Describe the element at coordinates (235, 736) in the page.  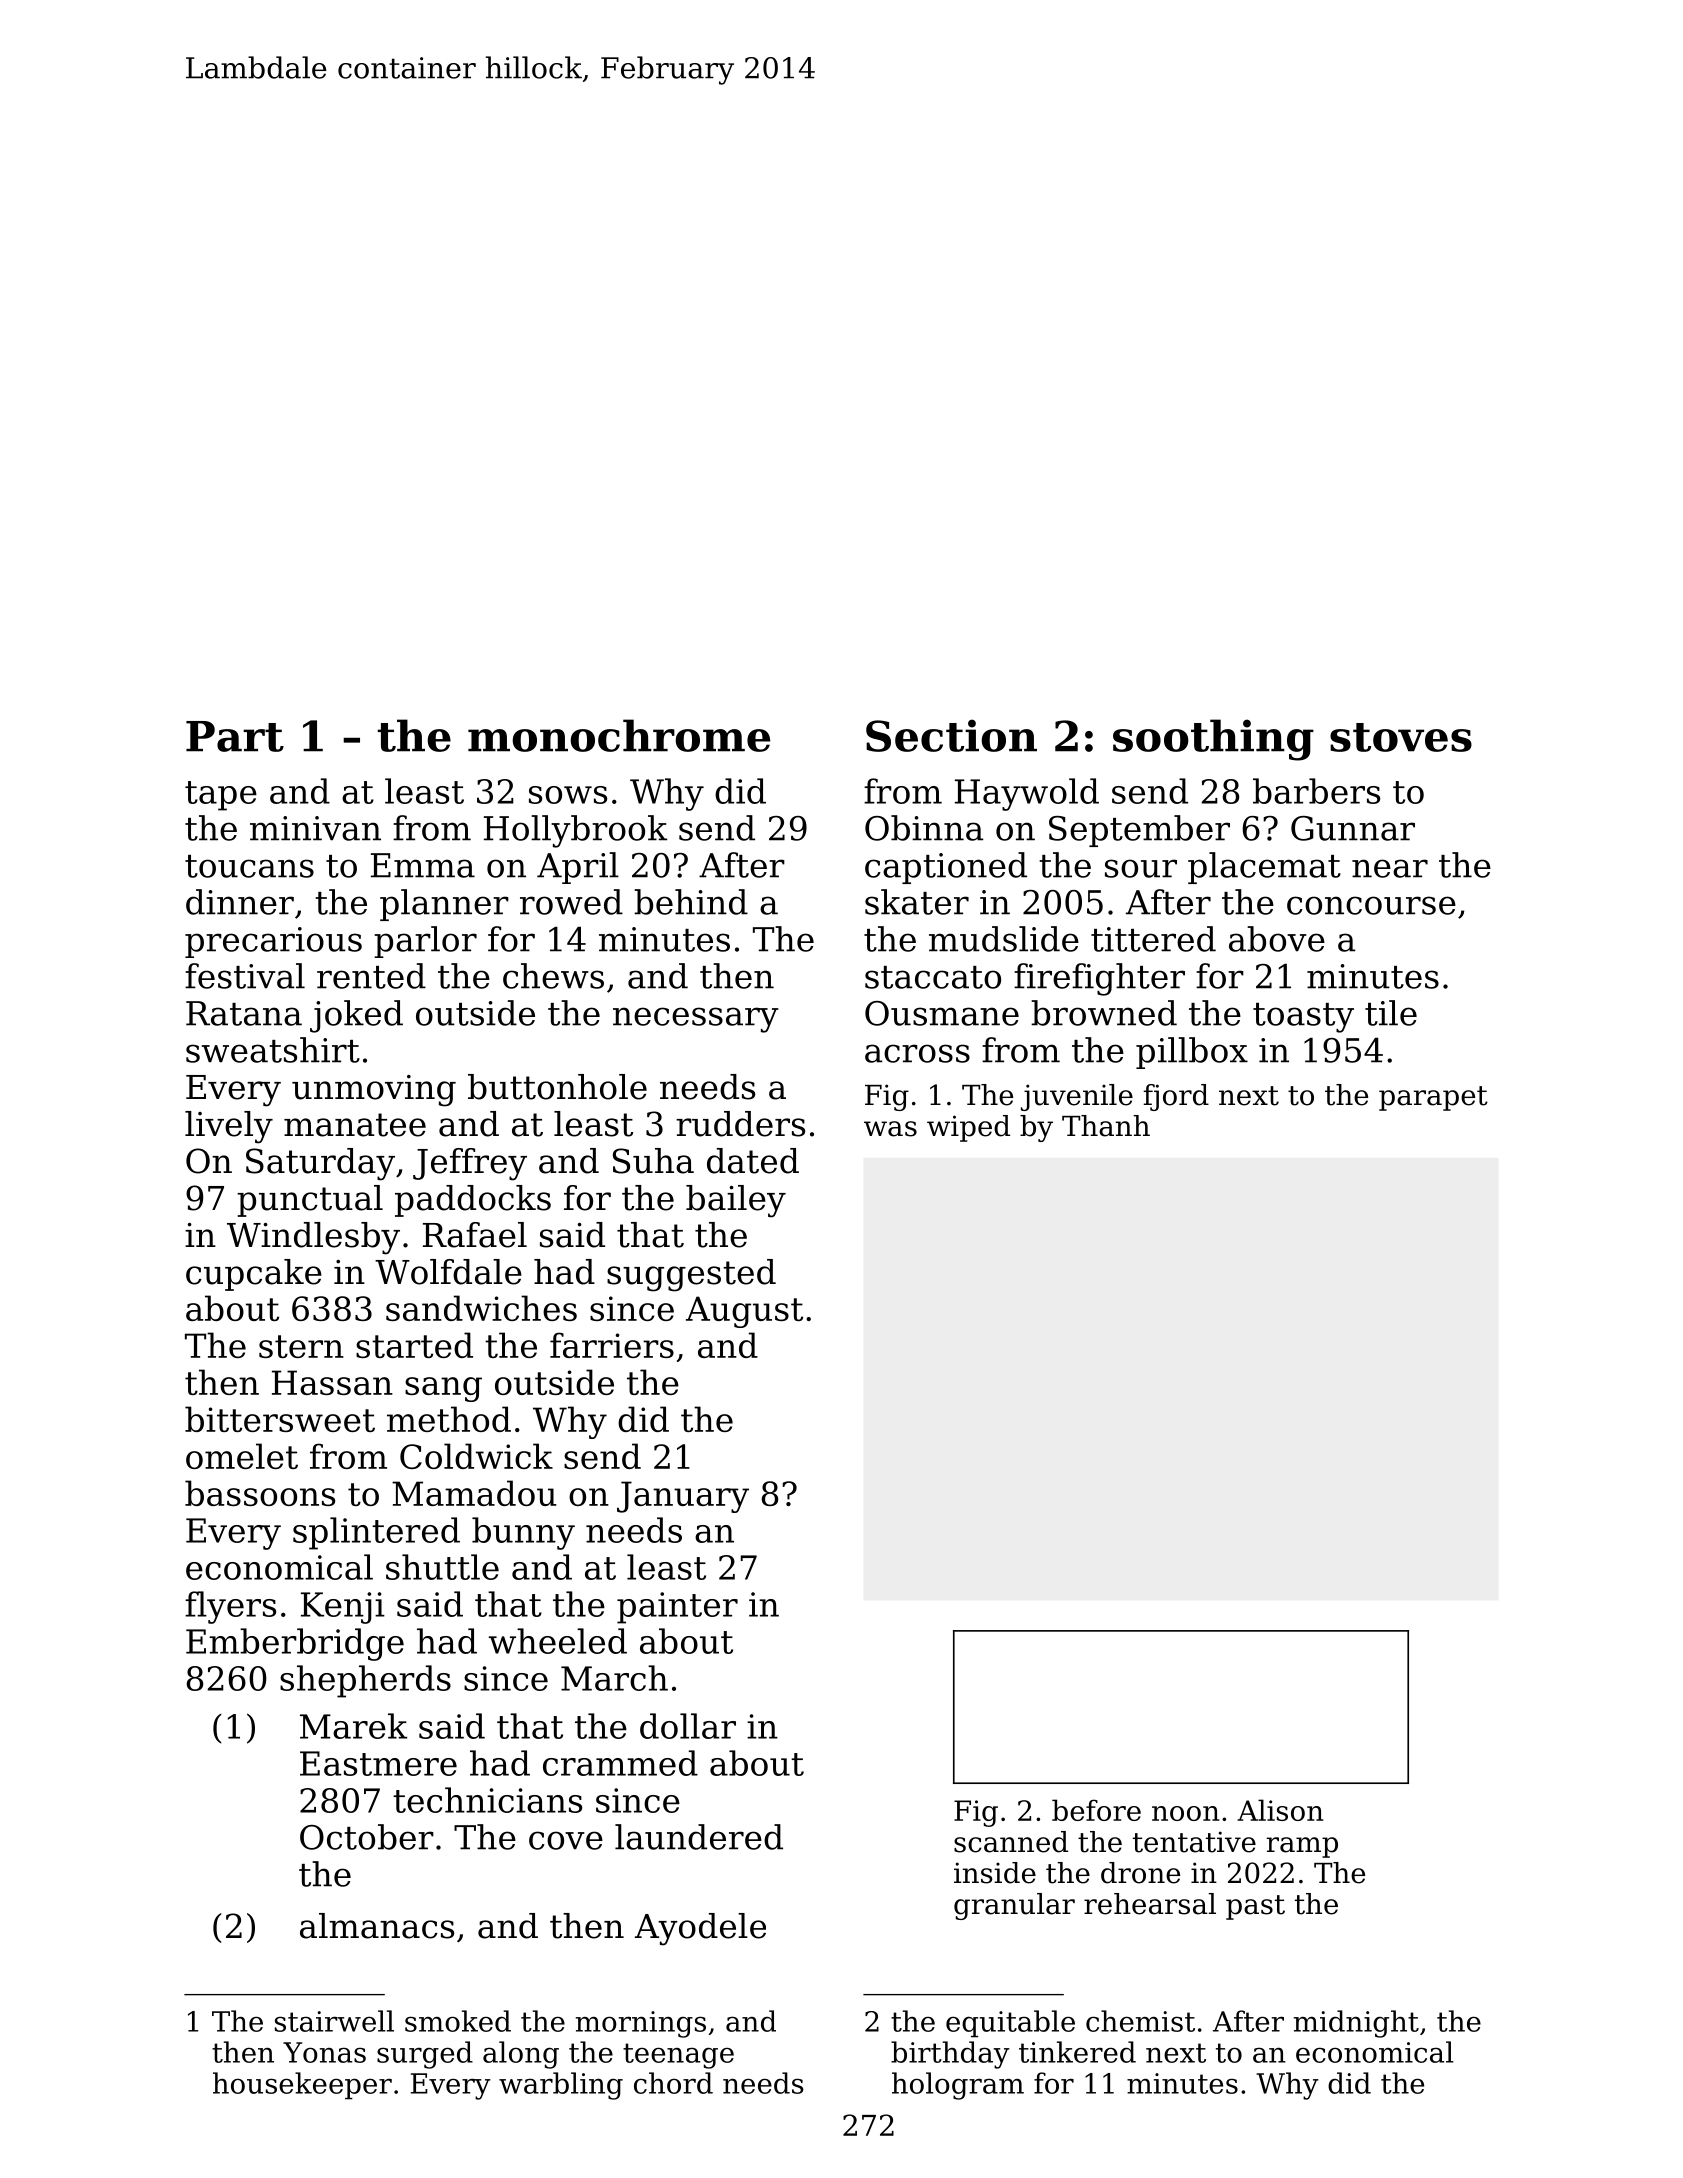
I see `Part` at that location.
